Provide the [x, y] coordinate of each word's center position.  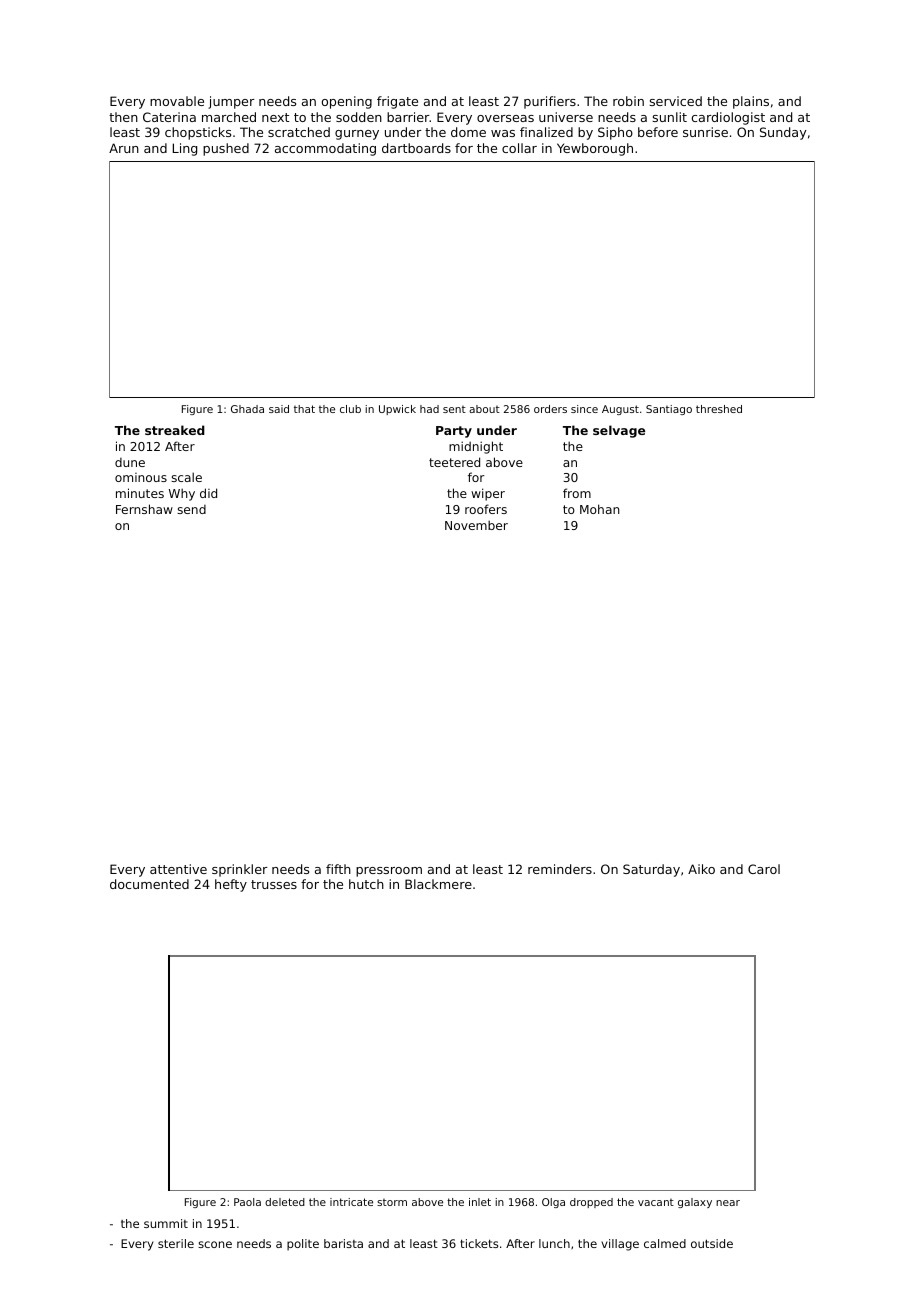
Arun [124, 148]
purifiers [550, 102]
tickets [479, 1243]
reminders [560, 869]
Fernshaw [144, 509]
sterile [176, 1243]
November [476, 525]
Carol [764, 869]
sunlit [670, 117]
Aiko [701, 869]
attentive [178, 869]
